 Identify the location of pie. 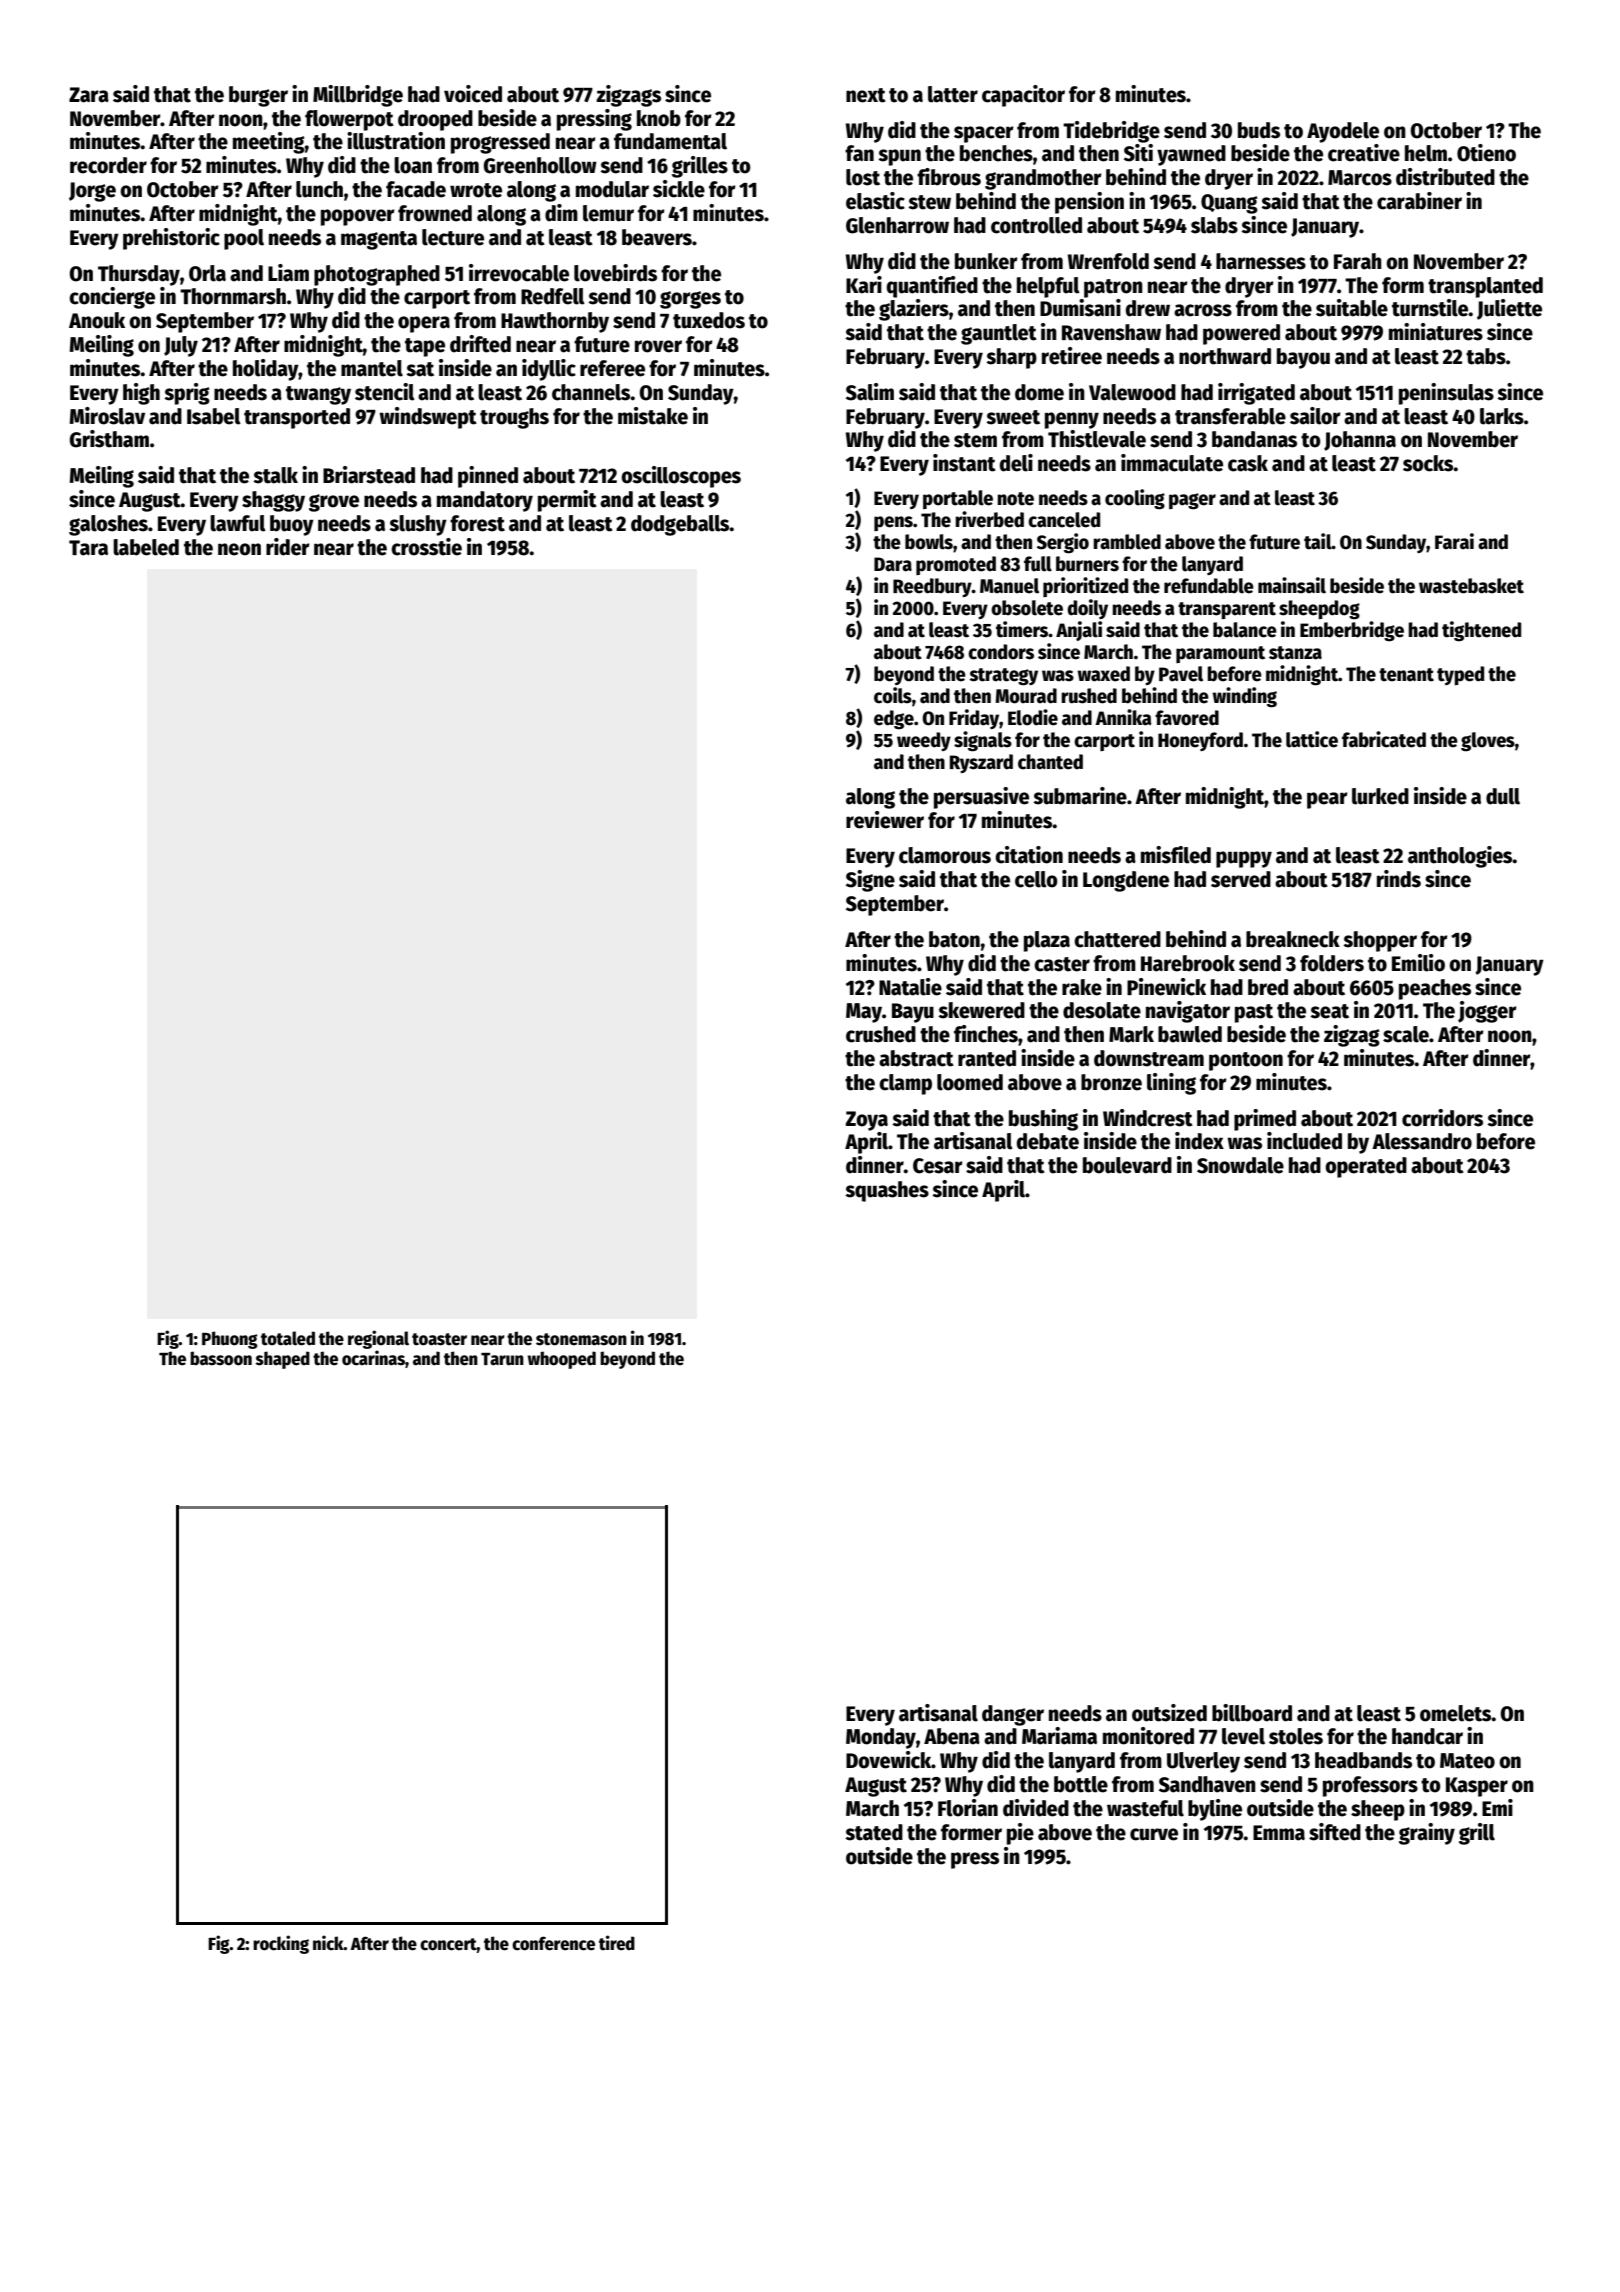
(1020, 1834).
